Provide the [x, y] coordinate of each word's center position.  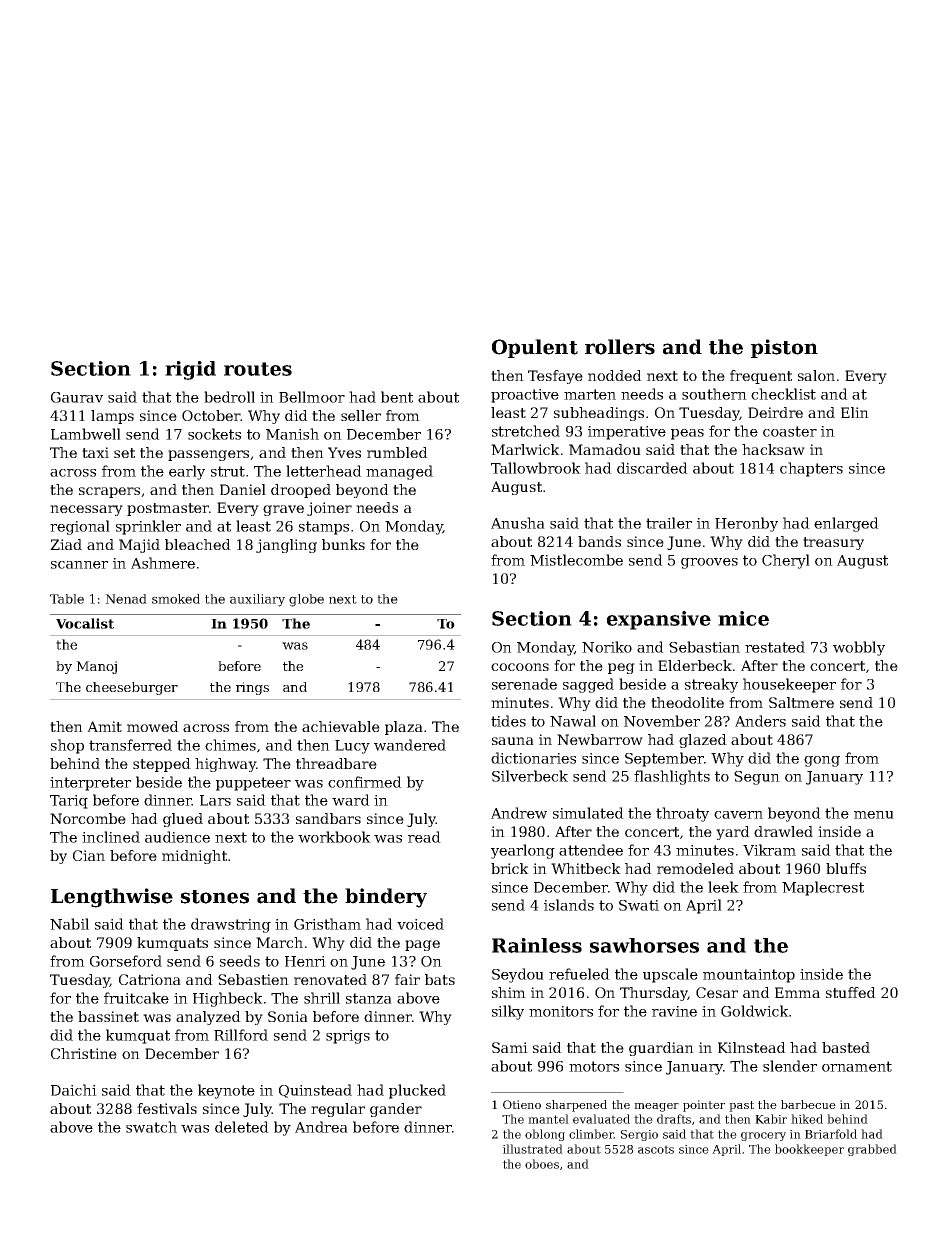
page [422, 945]
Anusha [518, 523]
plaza [404, 728]
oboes [542, 1164]
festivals [167, 1108]
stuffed [851, 992]
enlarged [846, 524]
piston [784, 348]
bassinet [108, 1016]
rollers [620, 347]
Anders [760, 721]
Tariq [69, 802]
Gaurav [77, 397]
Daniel [243, 489]
